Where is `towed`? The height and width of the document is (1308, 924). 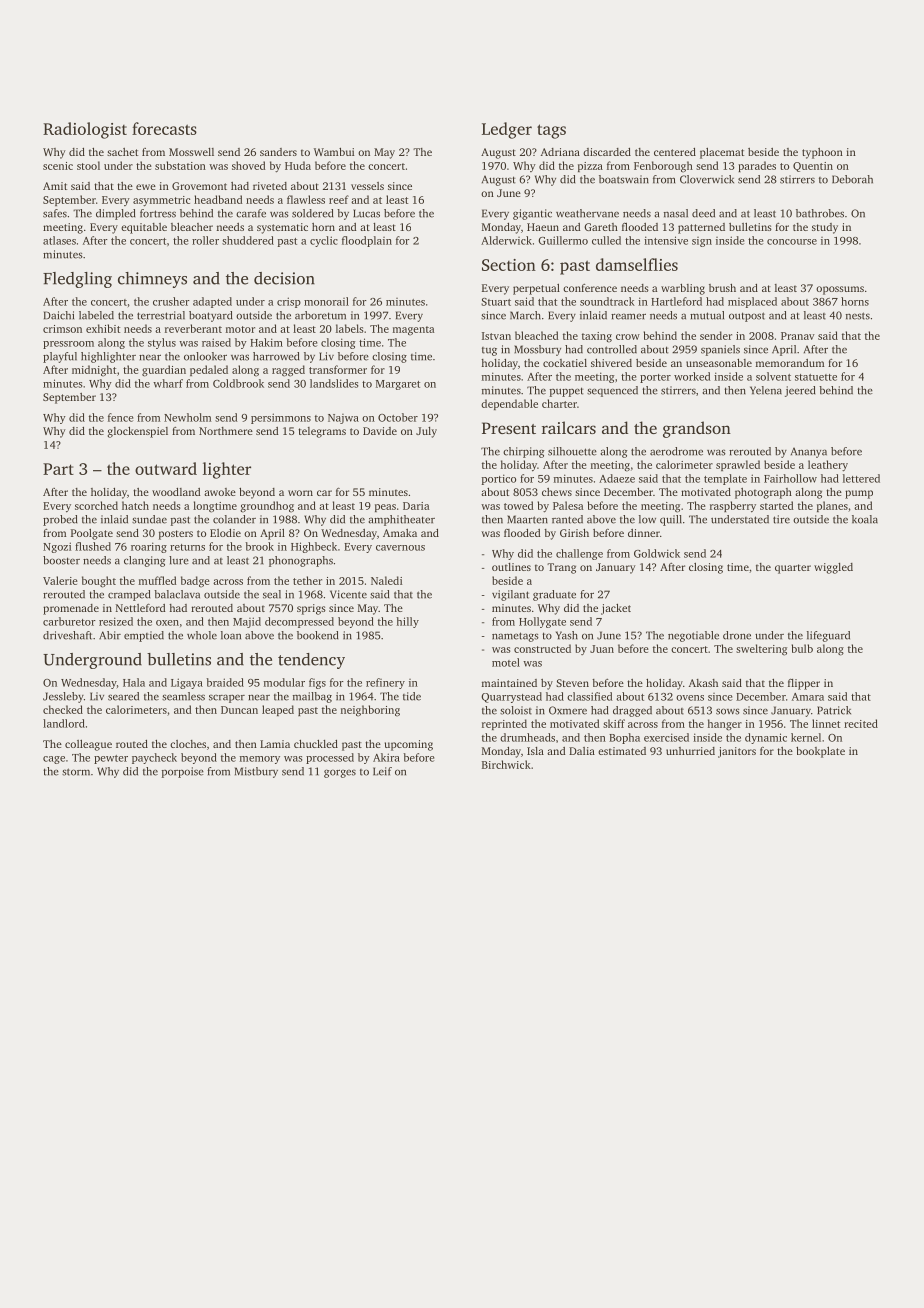
towed is located at coordinates (519, 505).
